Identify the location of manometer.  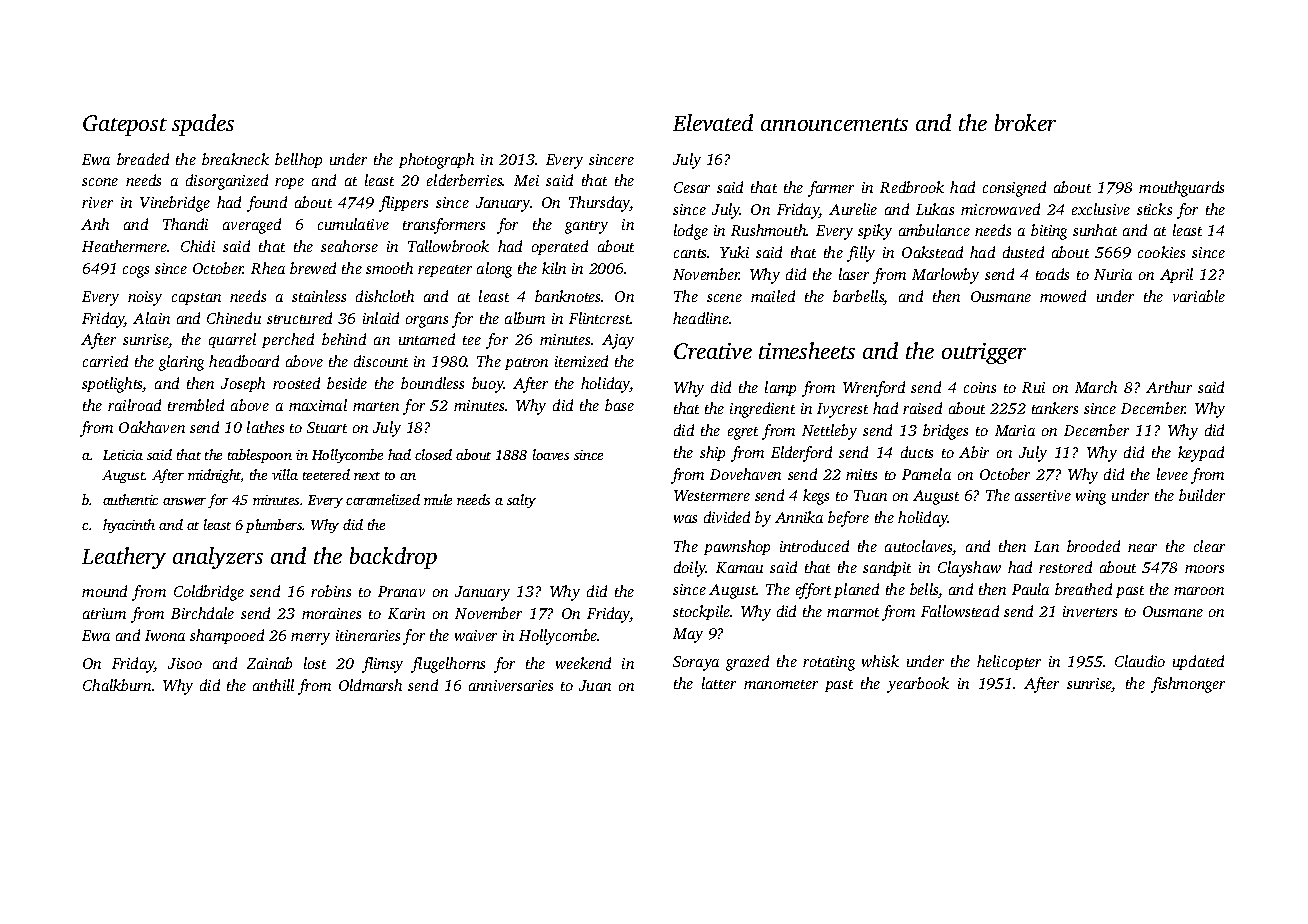
(781, 684).
